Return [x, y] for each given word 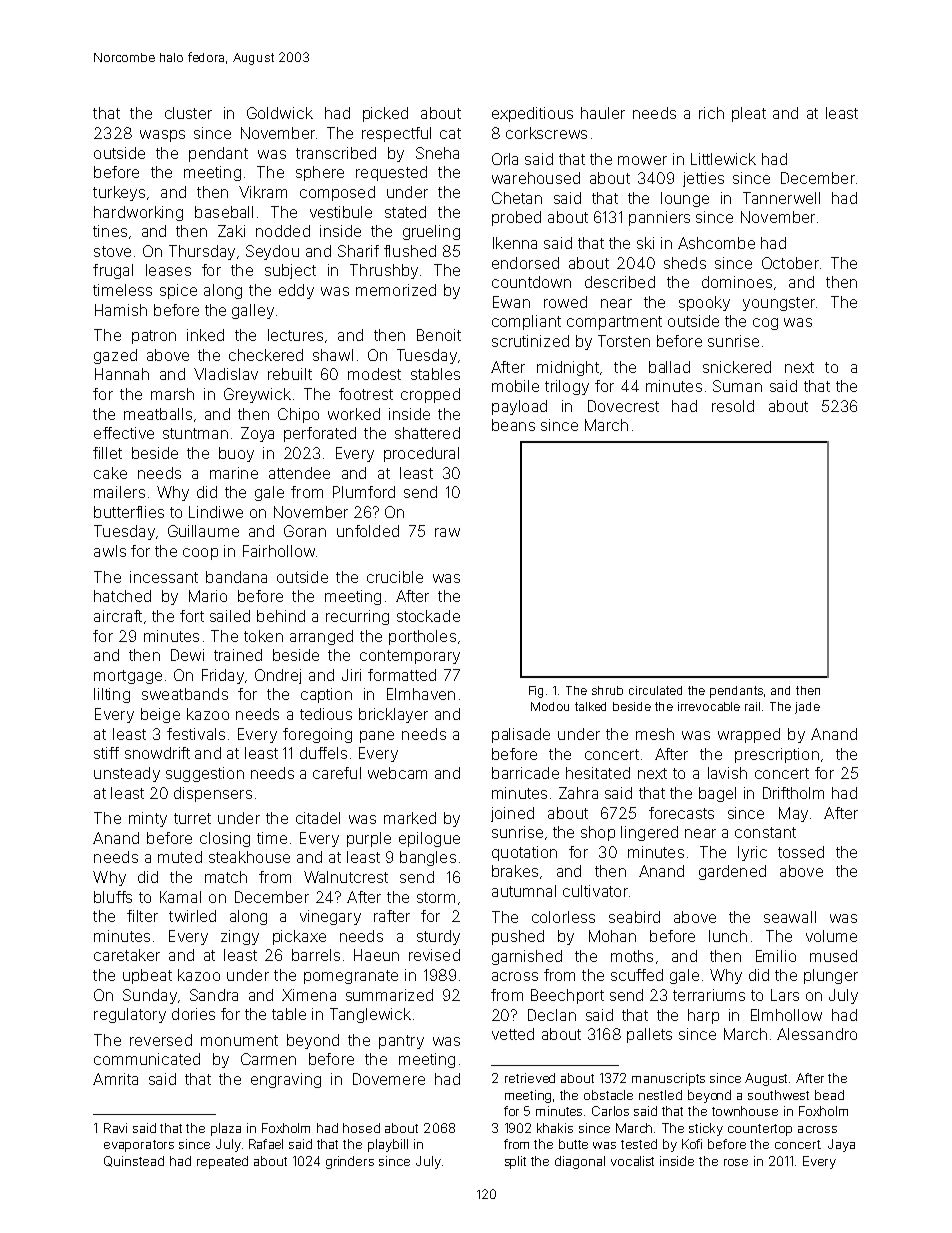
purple [369, 839]
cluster [188, 113]
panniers [659, 218]
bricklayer [393, 715]
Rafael [266, 1144]
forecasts [681, 813]
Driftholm [793, 793]
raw [447, 532]
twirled [192, 916]
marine [234, 473]
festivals [196, 734]
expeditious [532, 114]
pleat [749, 114]
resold [733, 406]
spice [178, 291]
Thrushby [384, 271]
